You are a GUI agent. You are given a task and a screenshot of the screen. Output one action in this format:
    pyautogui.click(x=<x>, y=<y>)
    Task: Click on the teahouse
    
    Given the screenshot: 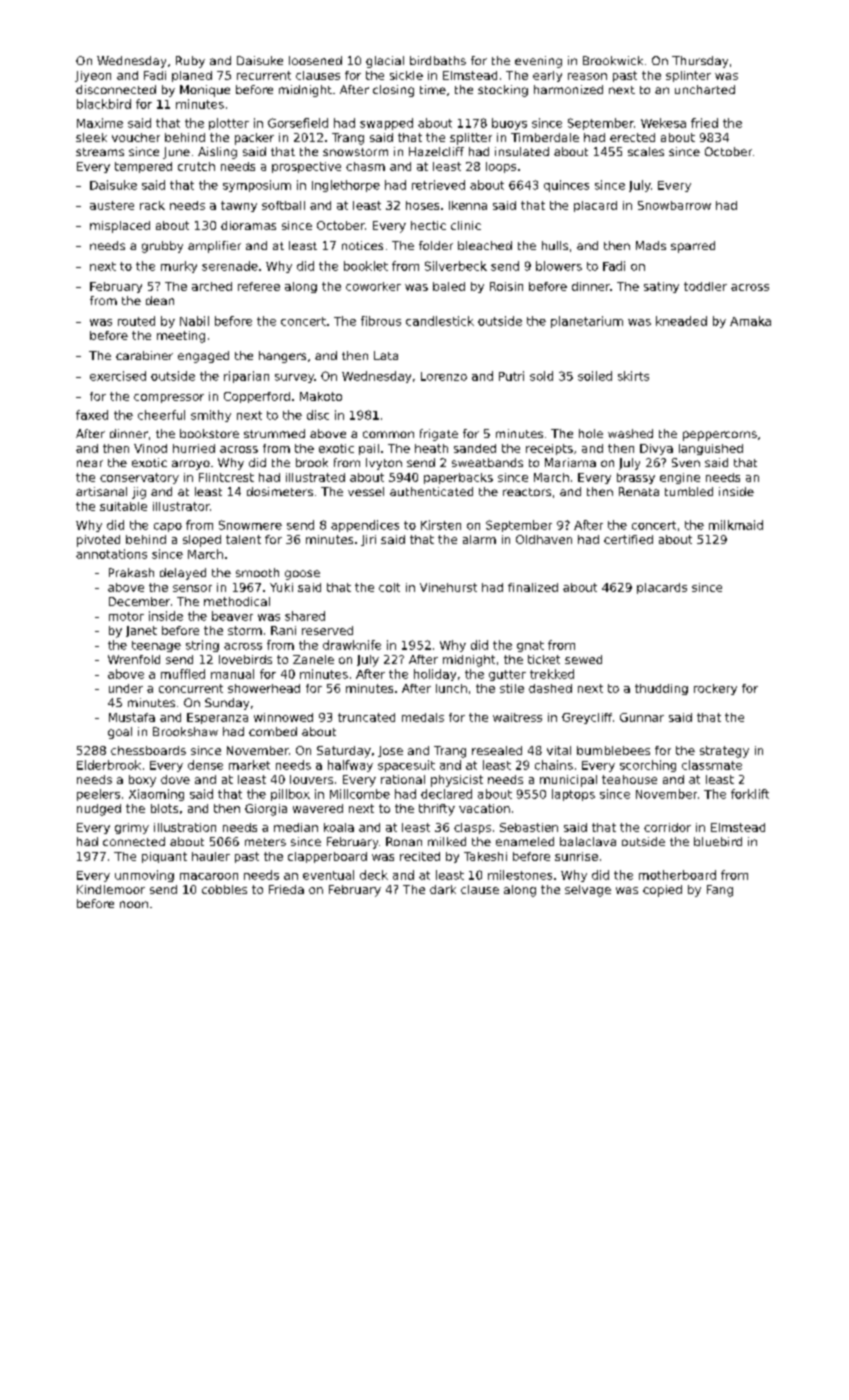 What is the action you would take?
    pyautogui.click(x=629, y=779)
